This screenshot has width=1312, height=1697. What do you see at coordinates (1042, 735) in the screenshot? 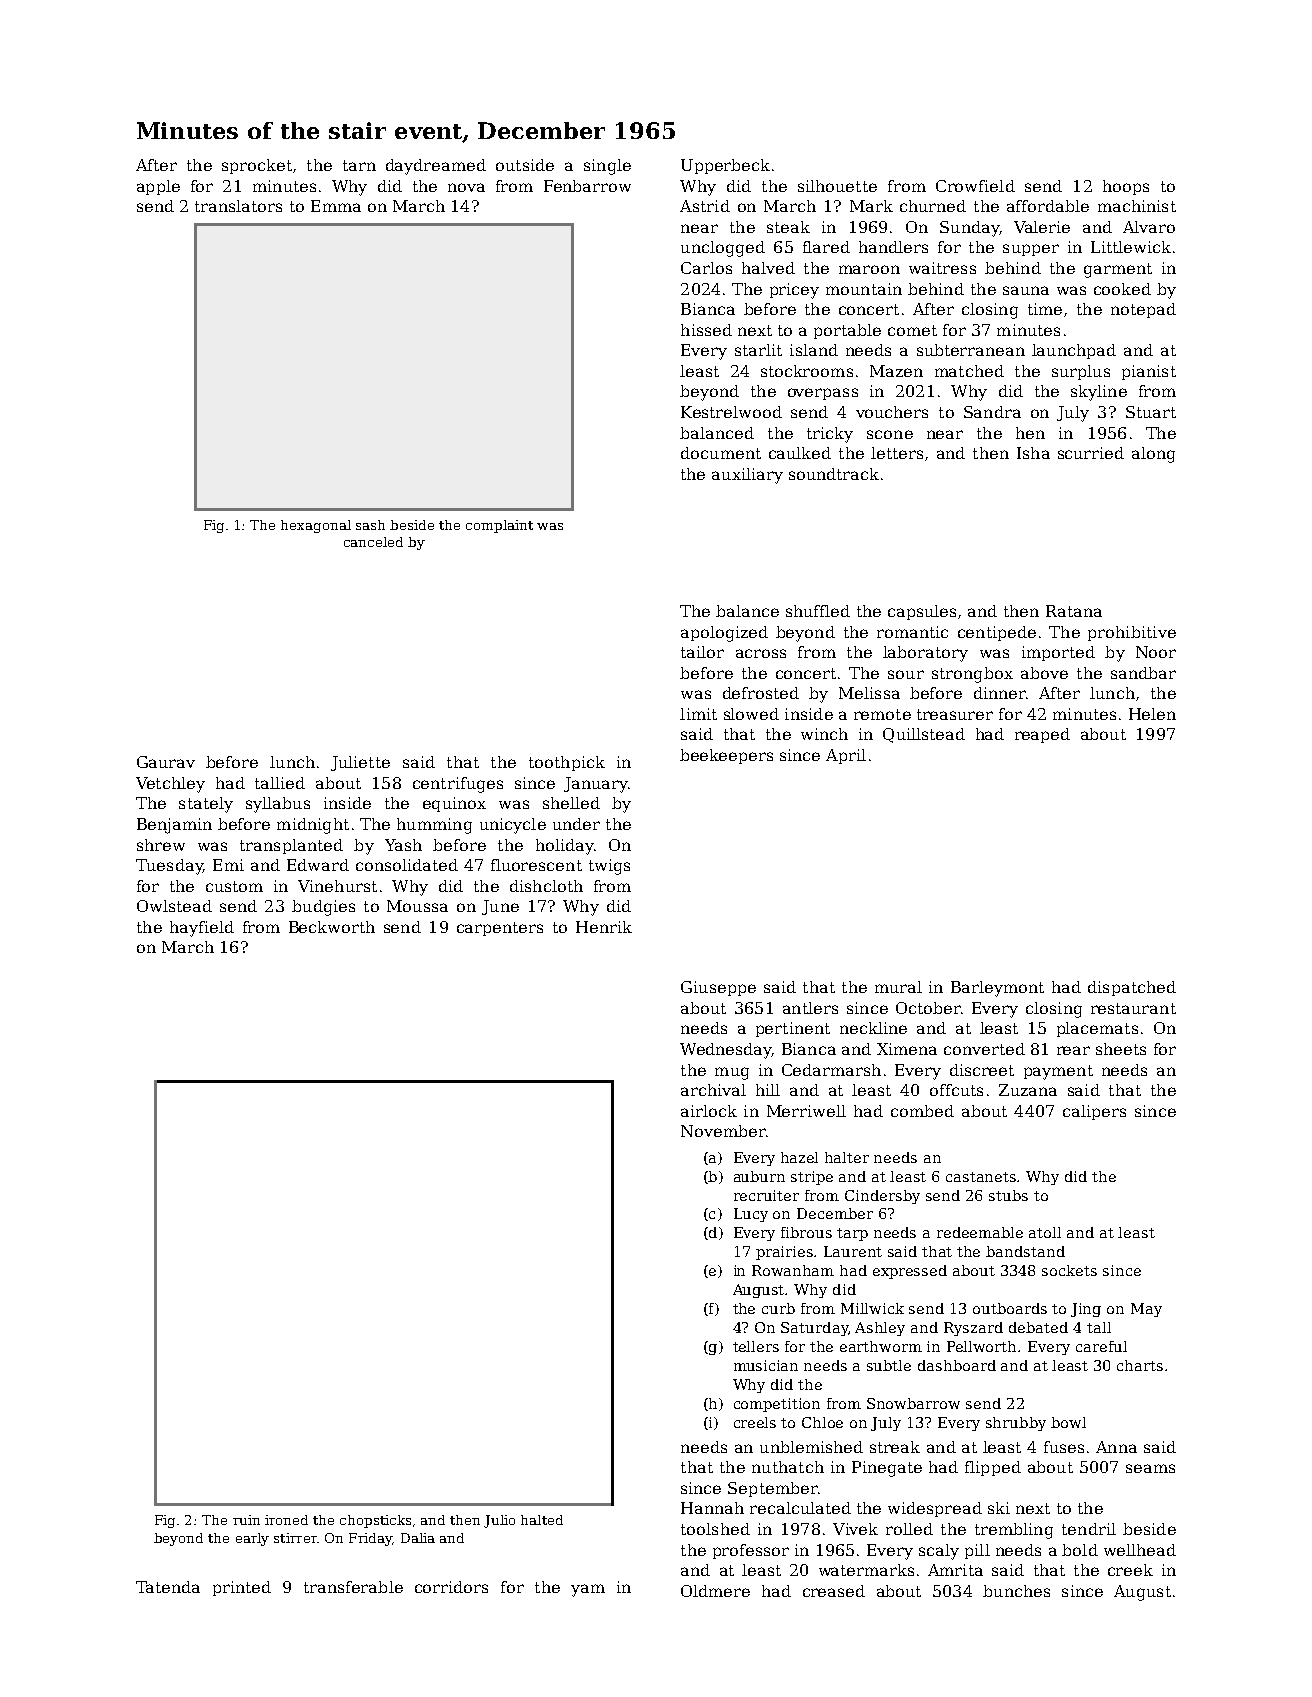
I see `reaped` at bounding box center [1042, 735].
